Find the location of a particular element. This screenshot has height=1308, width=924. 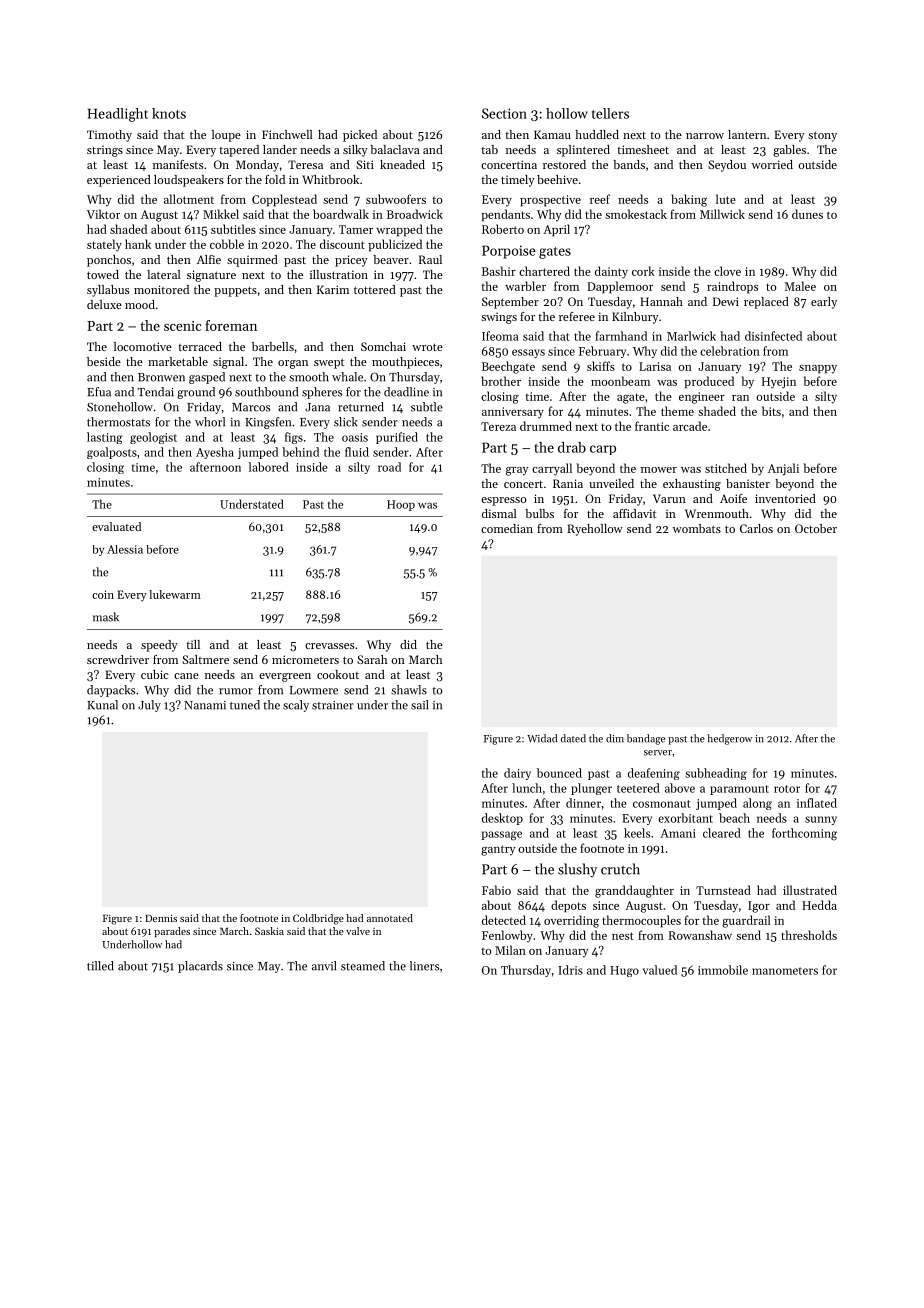

early is located at coordinates (824, 303).
